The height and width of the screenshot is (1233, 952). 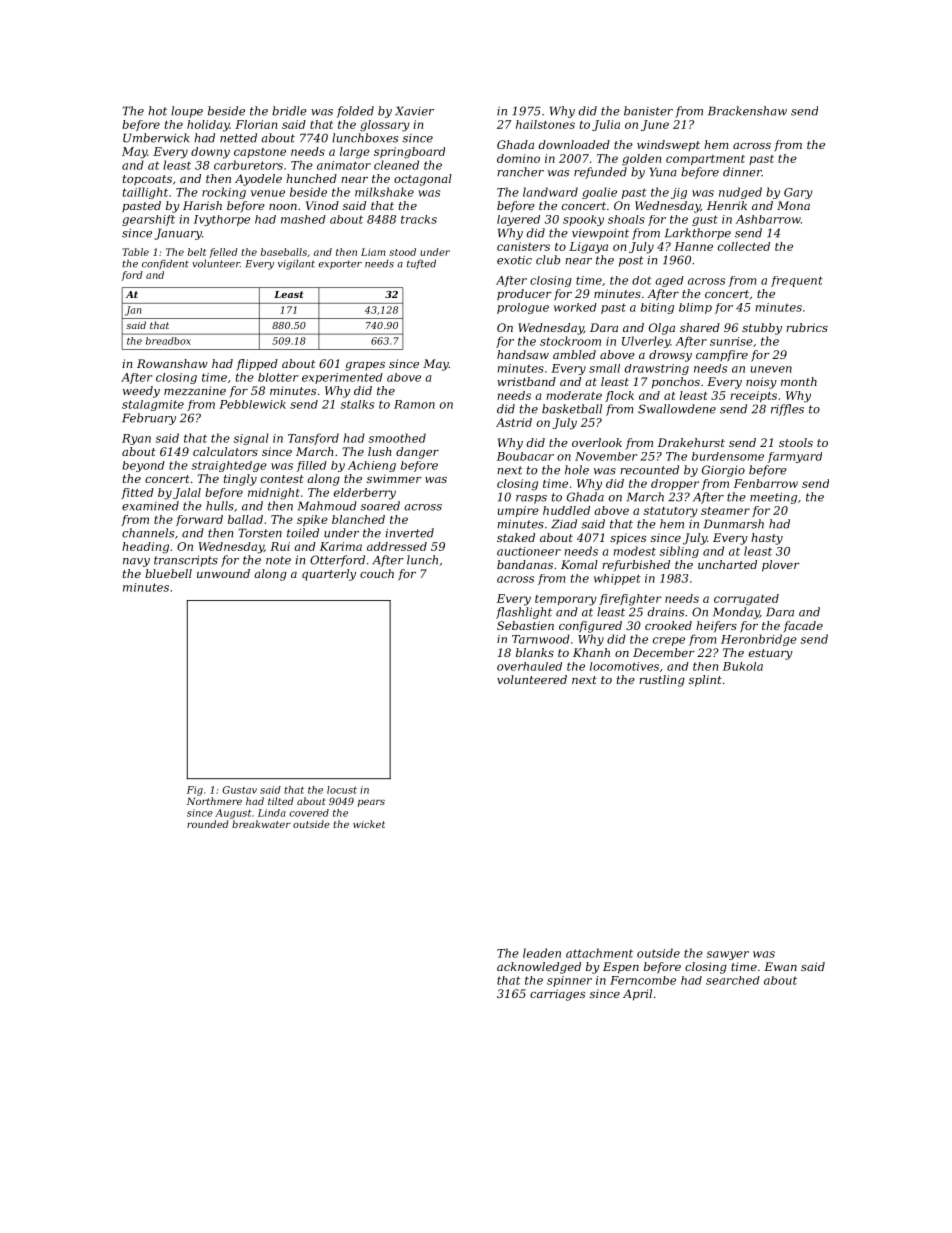 What do you see at coordinates (414, 111) in the screenshot?
I see `Xavier` at bounding box center [414, 111].
